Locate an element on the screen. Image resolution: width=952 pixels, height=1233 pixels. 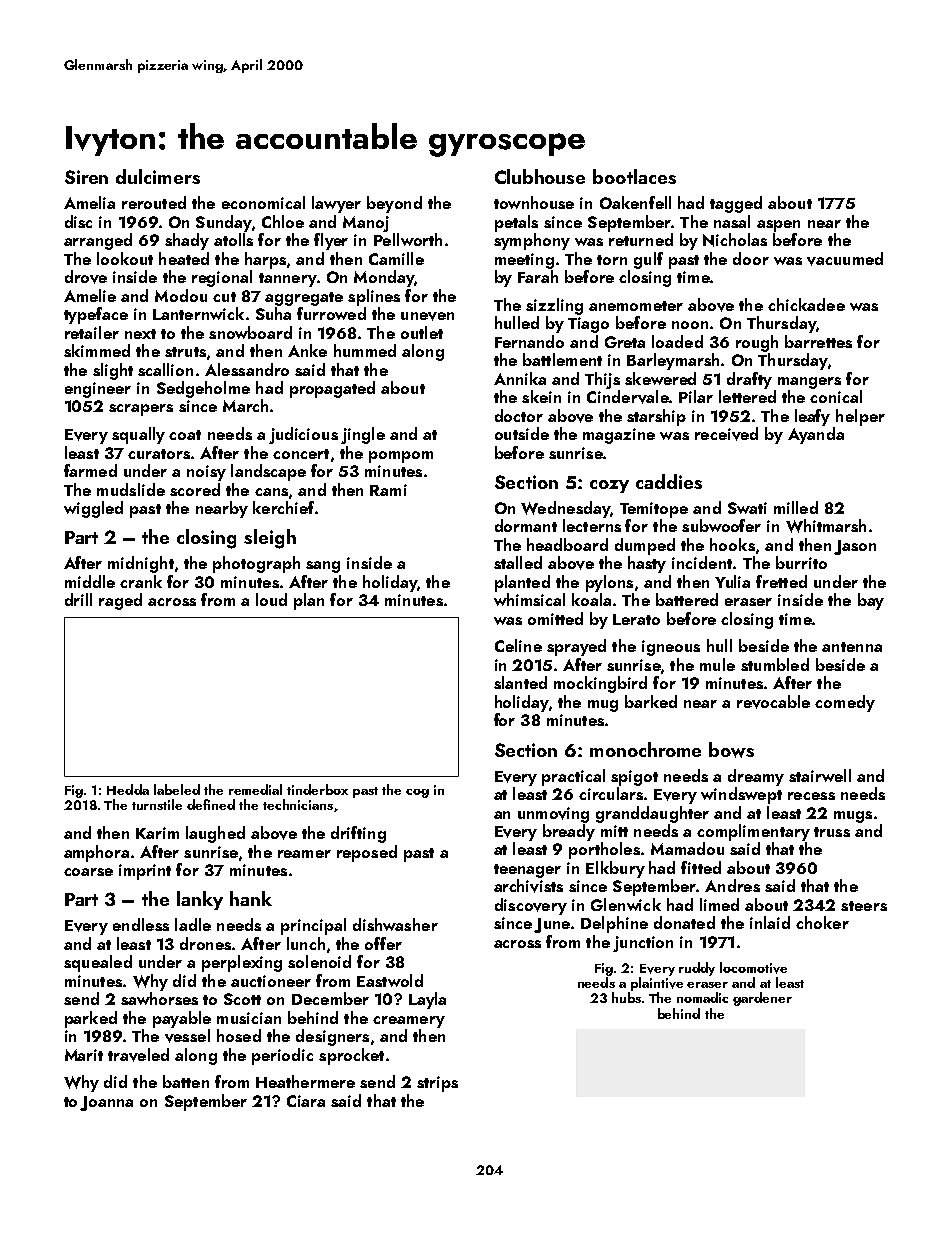
Eastwold is located at coordinates (390, 980).
